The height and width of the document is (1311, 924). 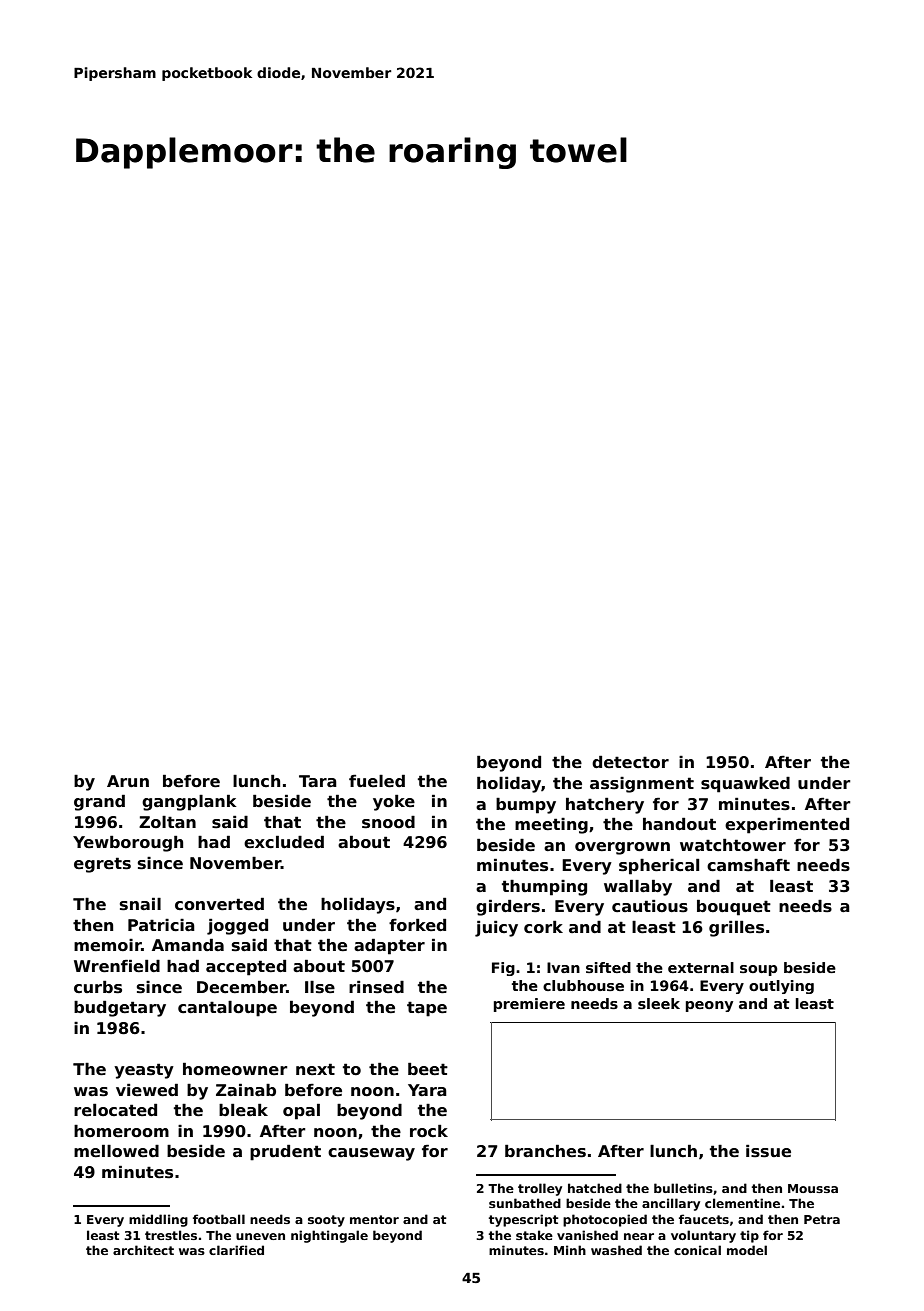 I want to click on clubhouse, so click(x=583, y=985).
